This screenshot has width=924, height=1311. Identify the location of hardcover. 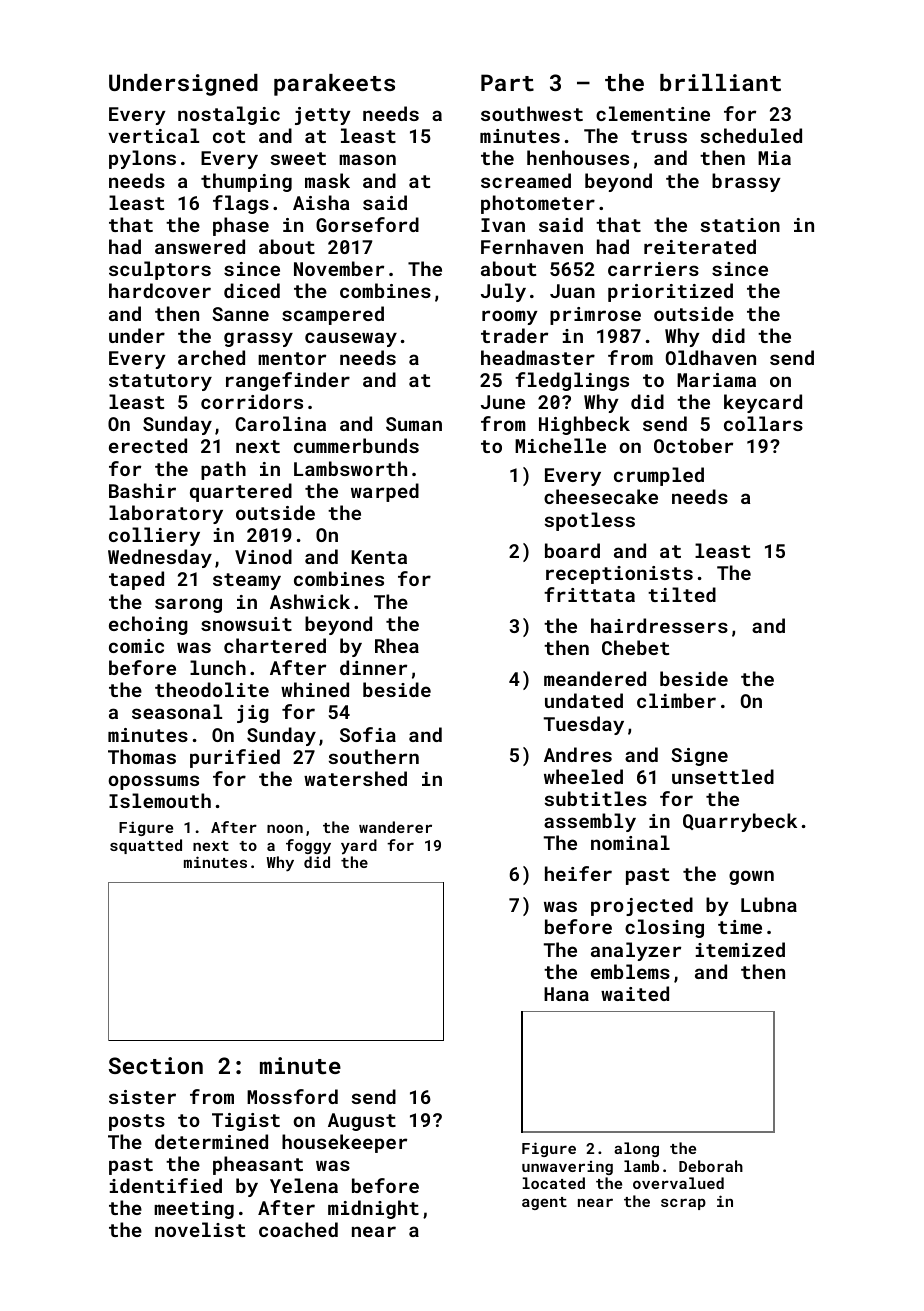
(160, 290).
